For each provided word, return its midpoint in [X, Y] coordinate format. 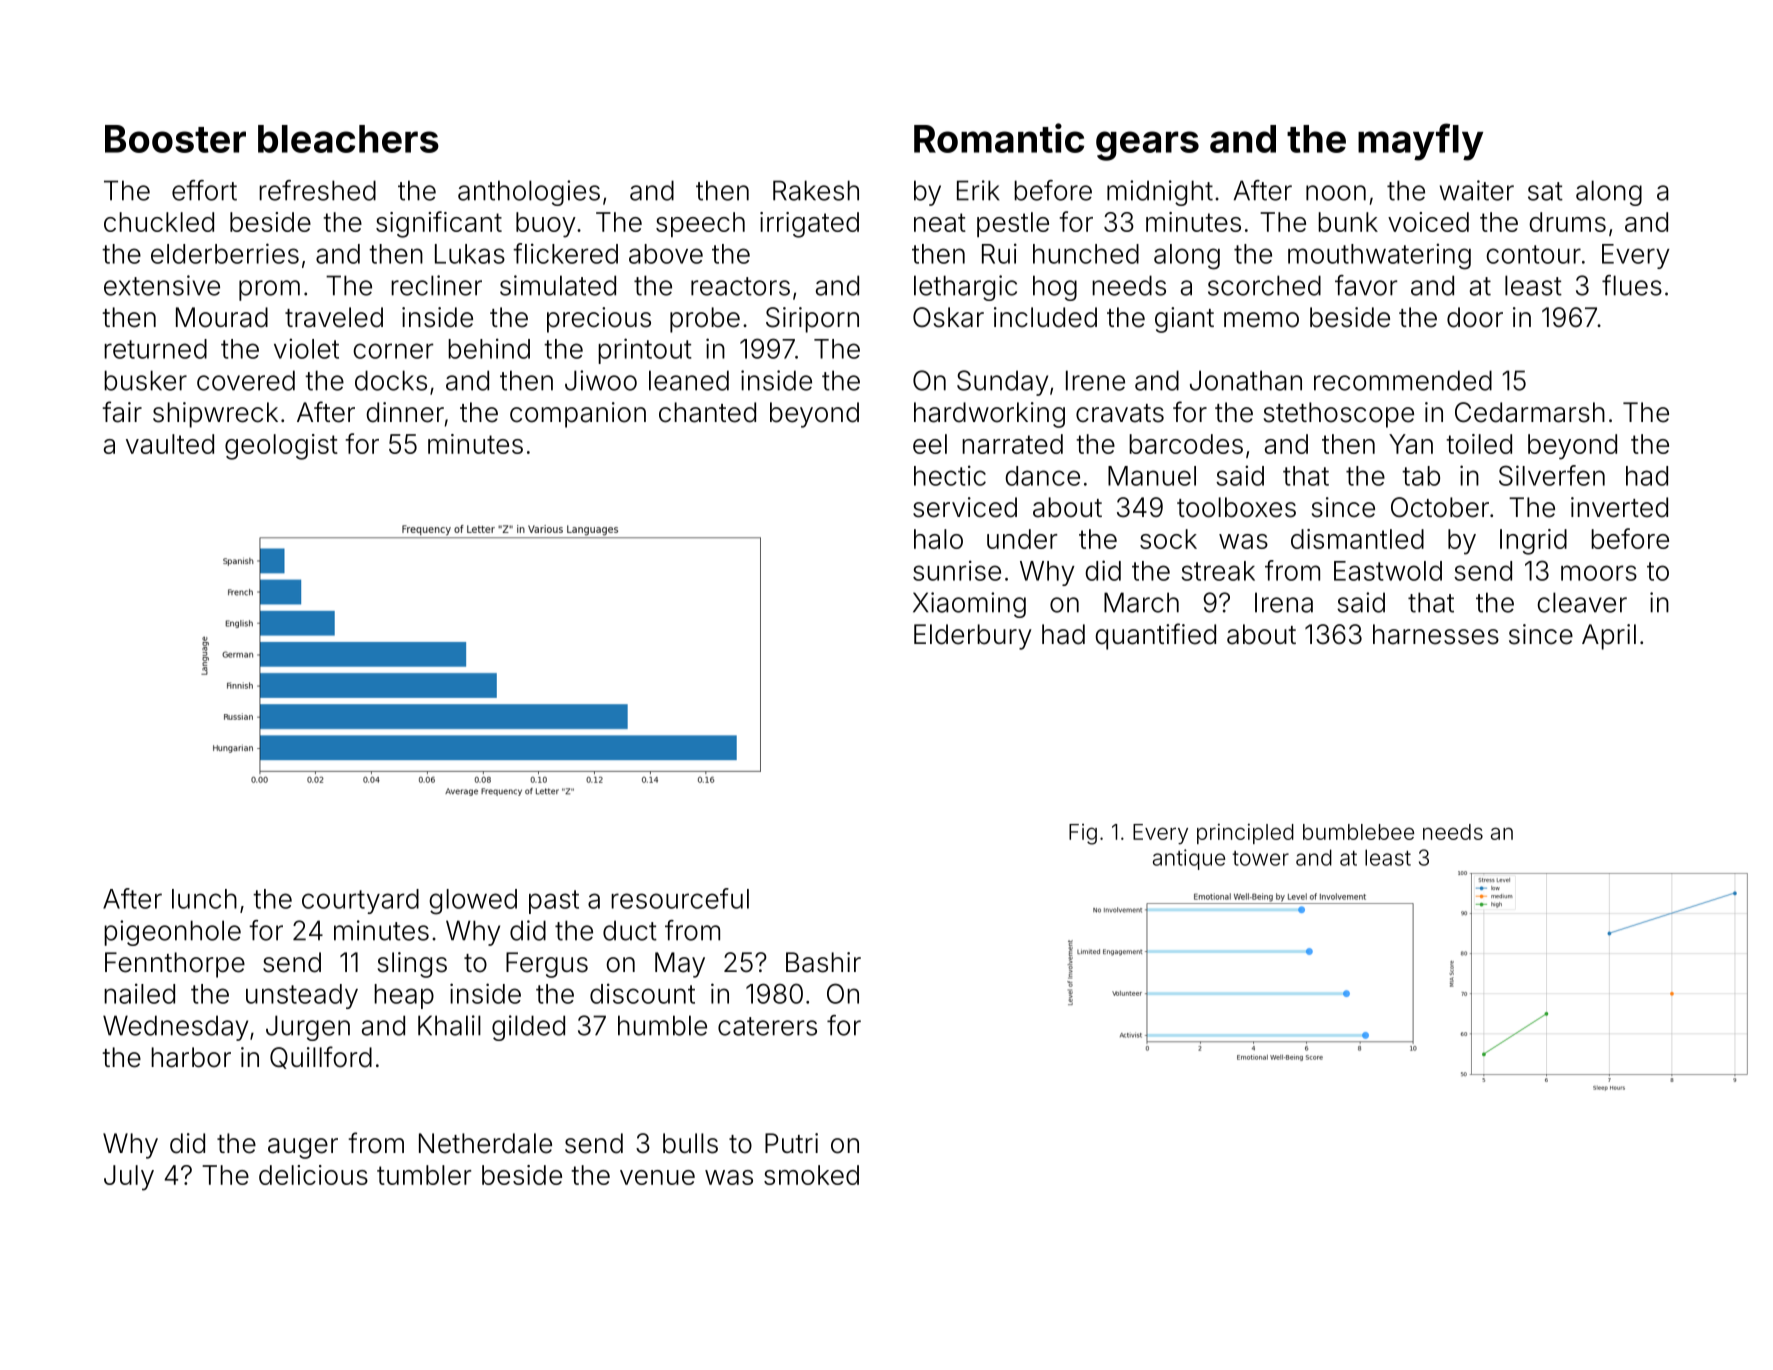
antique [1189, 859]
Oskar [948, 317]
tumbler [424, 1175]
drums [1567, 222]
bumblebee [1358, 832]
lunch [204, 899]
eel [930, 444]
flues [1632, 285]
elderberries [225, 253]
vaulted [170, 444]
